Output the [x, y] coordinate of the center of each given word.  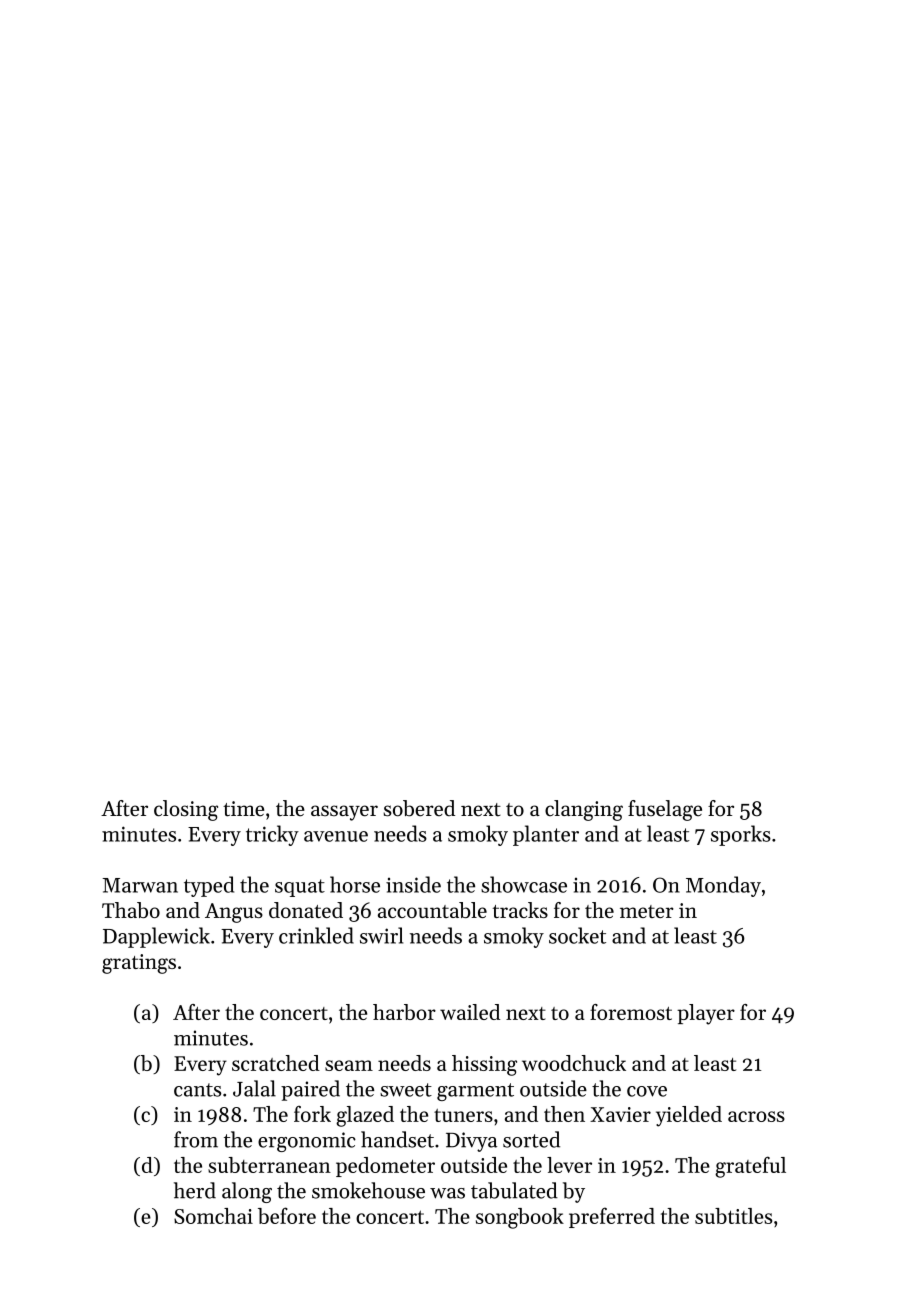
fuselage [665, 810]
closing [186, 810]
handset [397, 1139]
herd [195, 1190]
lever [569, 1165]
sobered [419, 808]
